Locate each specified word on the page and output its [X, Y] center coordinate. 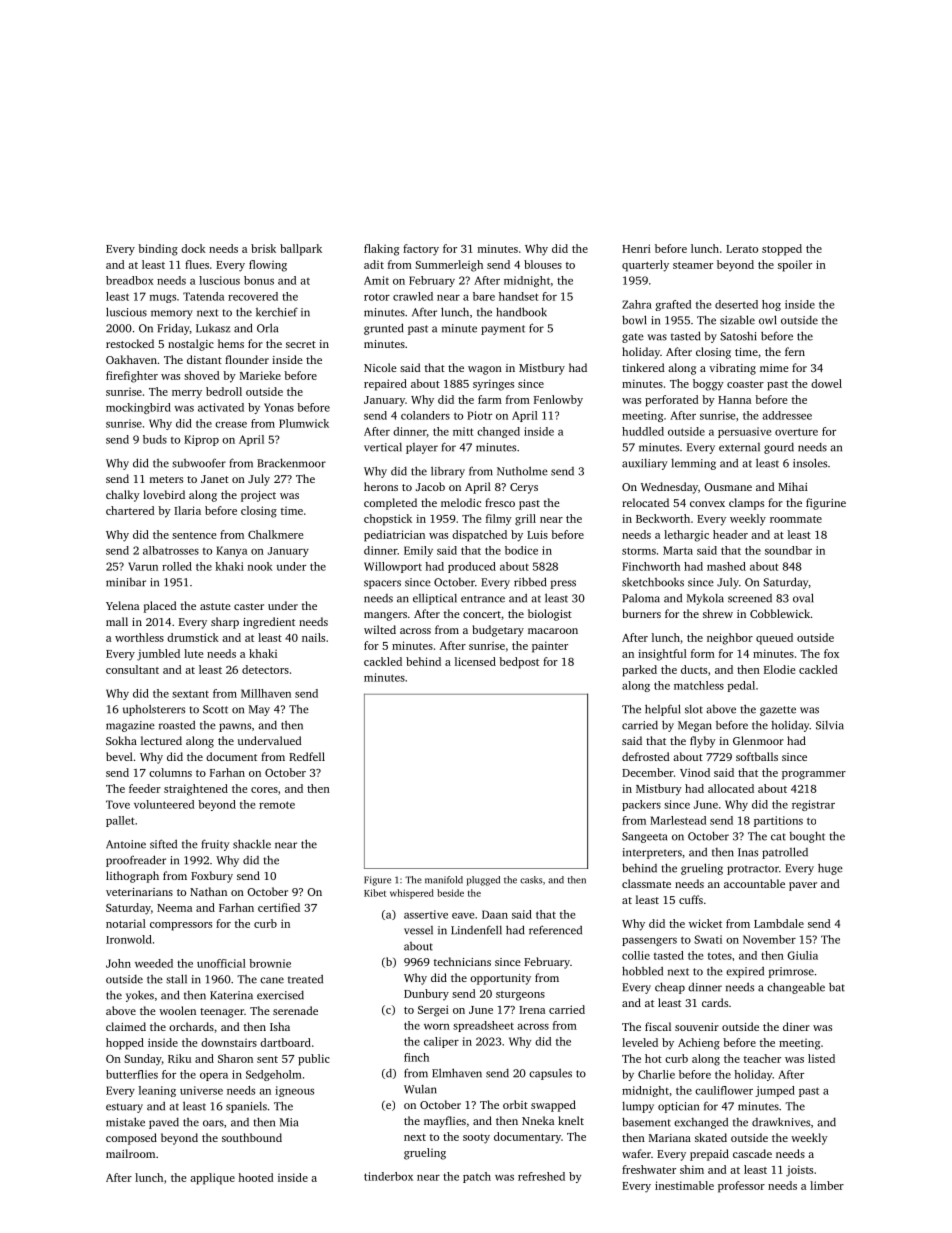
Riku [179, 1058]
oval [803, 598]
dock [193, 248]
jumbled [158, 655]
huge [830, 869]
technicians [462, 961]
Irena [532, 1010]
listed [821, 1058]
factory [421, 250]
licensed [475, 661]
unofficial [221, 963]
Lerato [742, 249]
